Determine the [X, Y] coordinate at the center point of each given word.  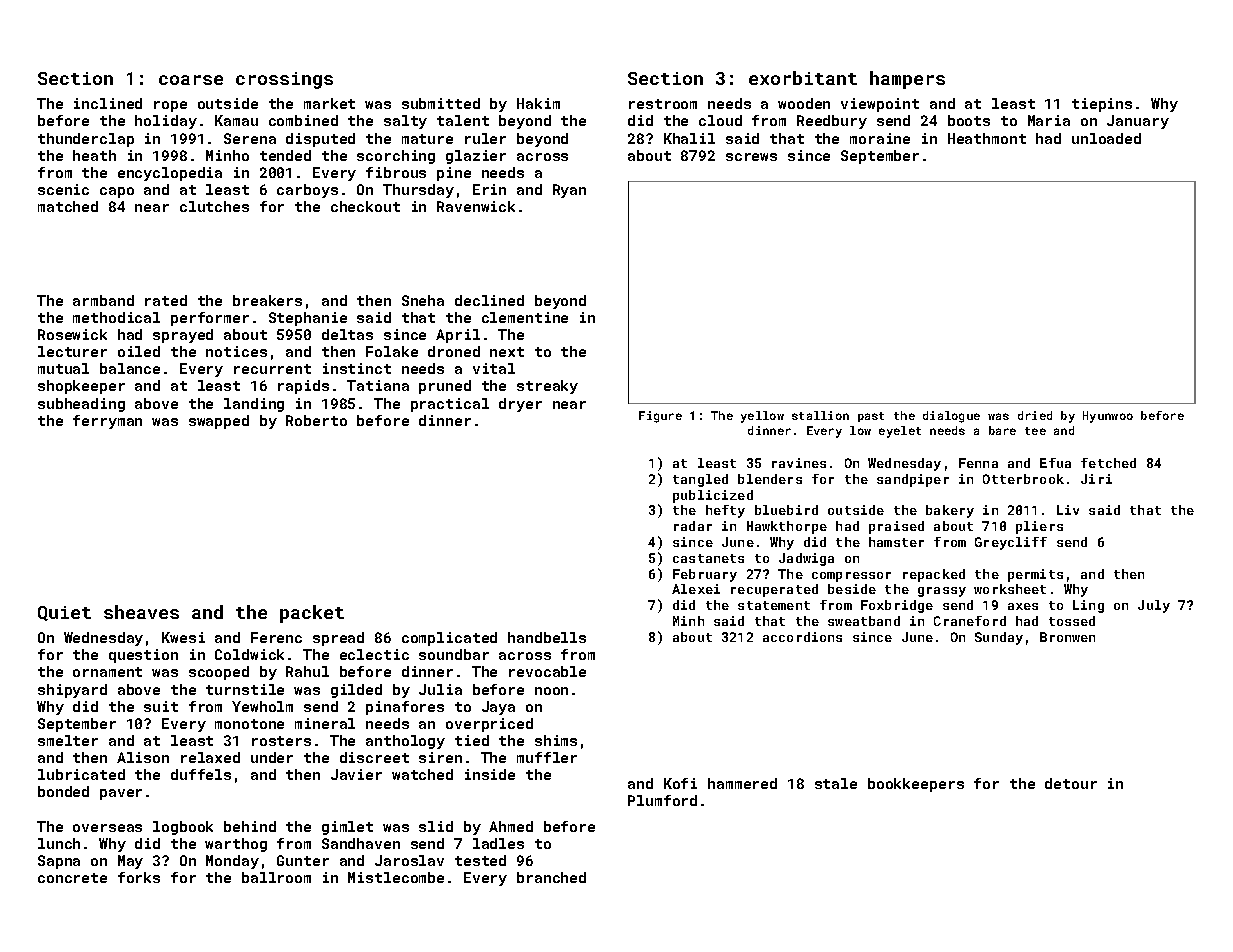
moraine [880, 138]
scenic [63, 189]
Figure [660, 417]
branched [551, 877]
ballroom [276, 877]
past [871, 417]
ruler [485, 138]
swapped [219, 422]
